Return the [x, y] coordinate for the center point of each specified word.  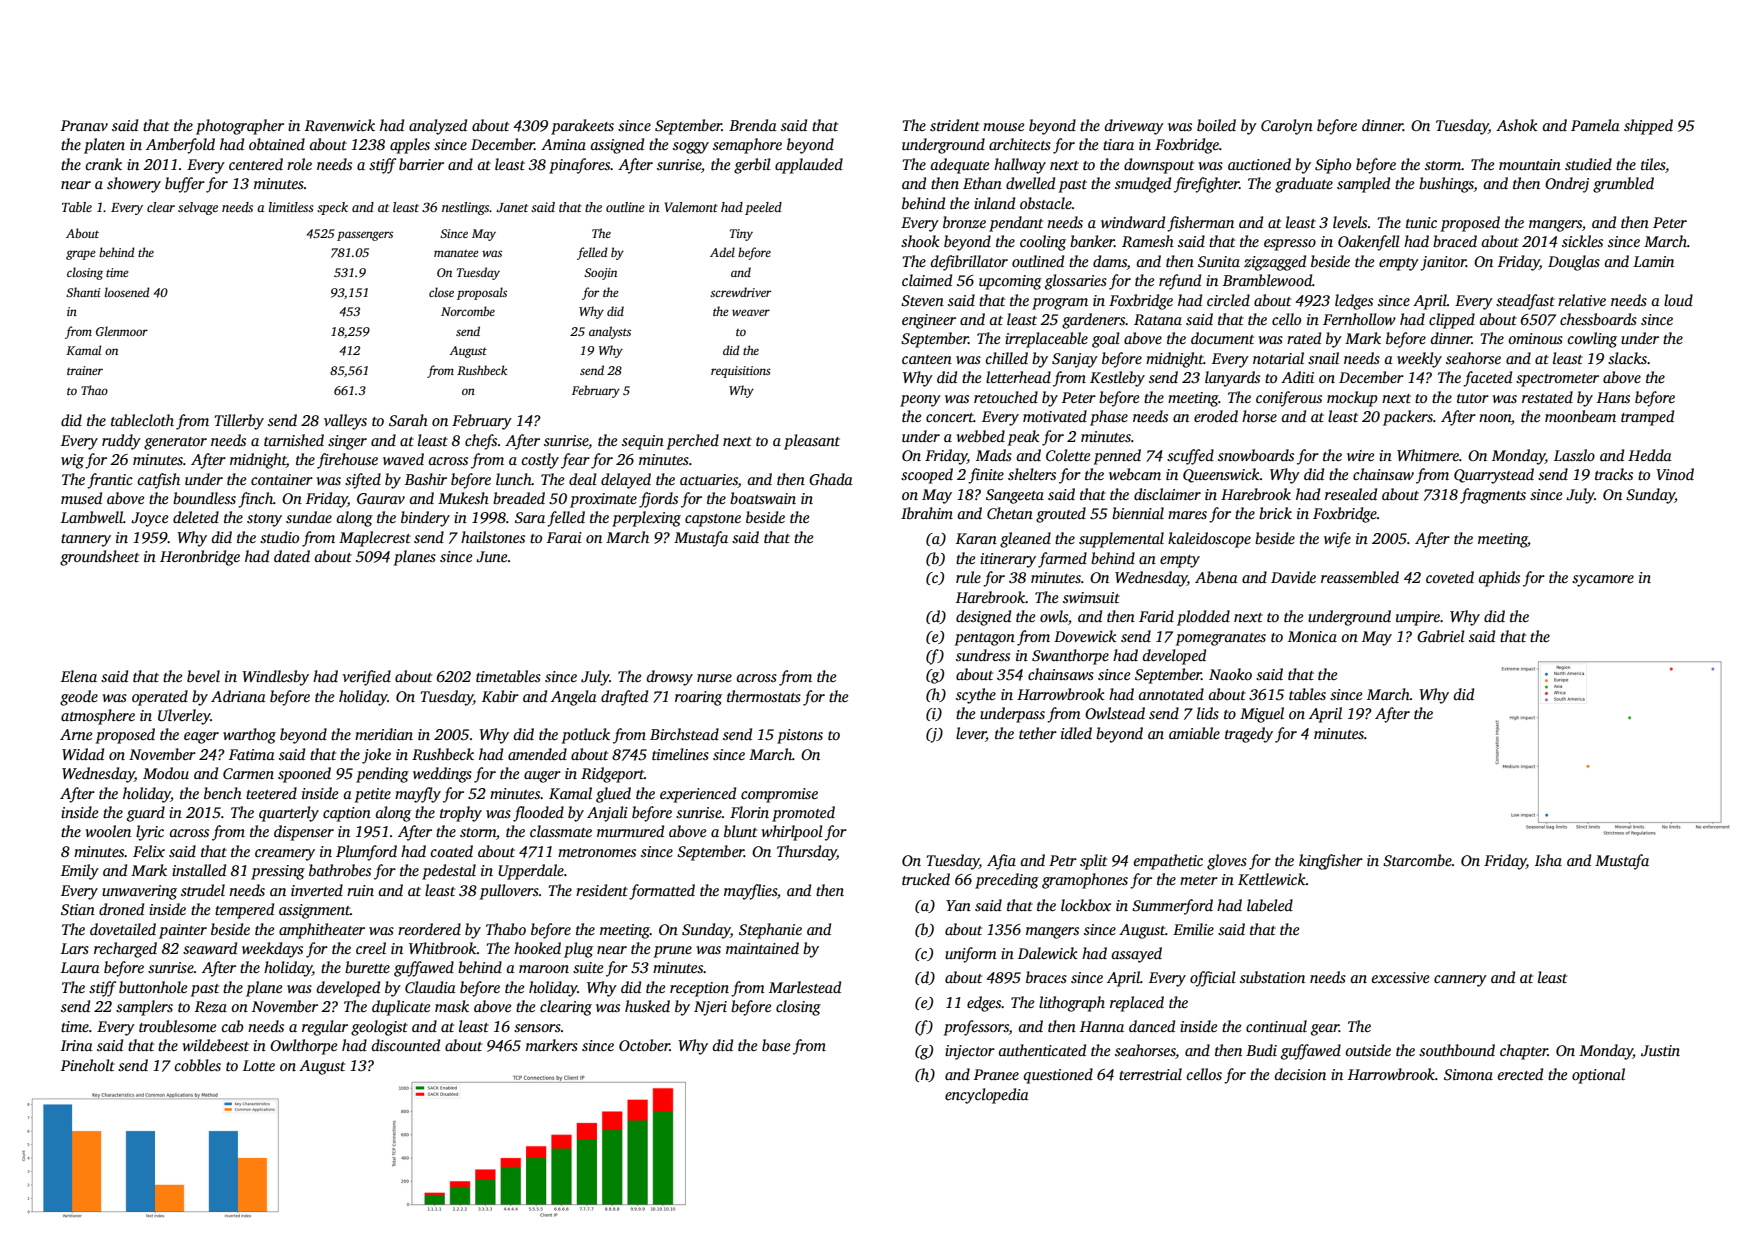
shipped [1648, 127]
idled [1076, 733]
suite [588, 967]
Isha [1548, 860]
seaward [210, 948]
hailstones [493, 537]
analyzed [438, 127]
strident [955, 125]
